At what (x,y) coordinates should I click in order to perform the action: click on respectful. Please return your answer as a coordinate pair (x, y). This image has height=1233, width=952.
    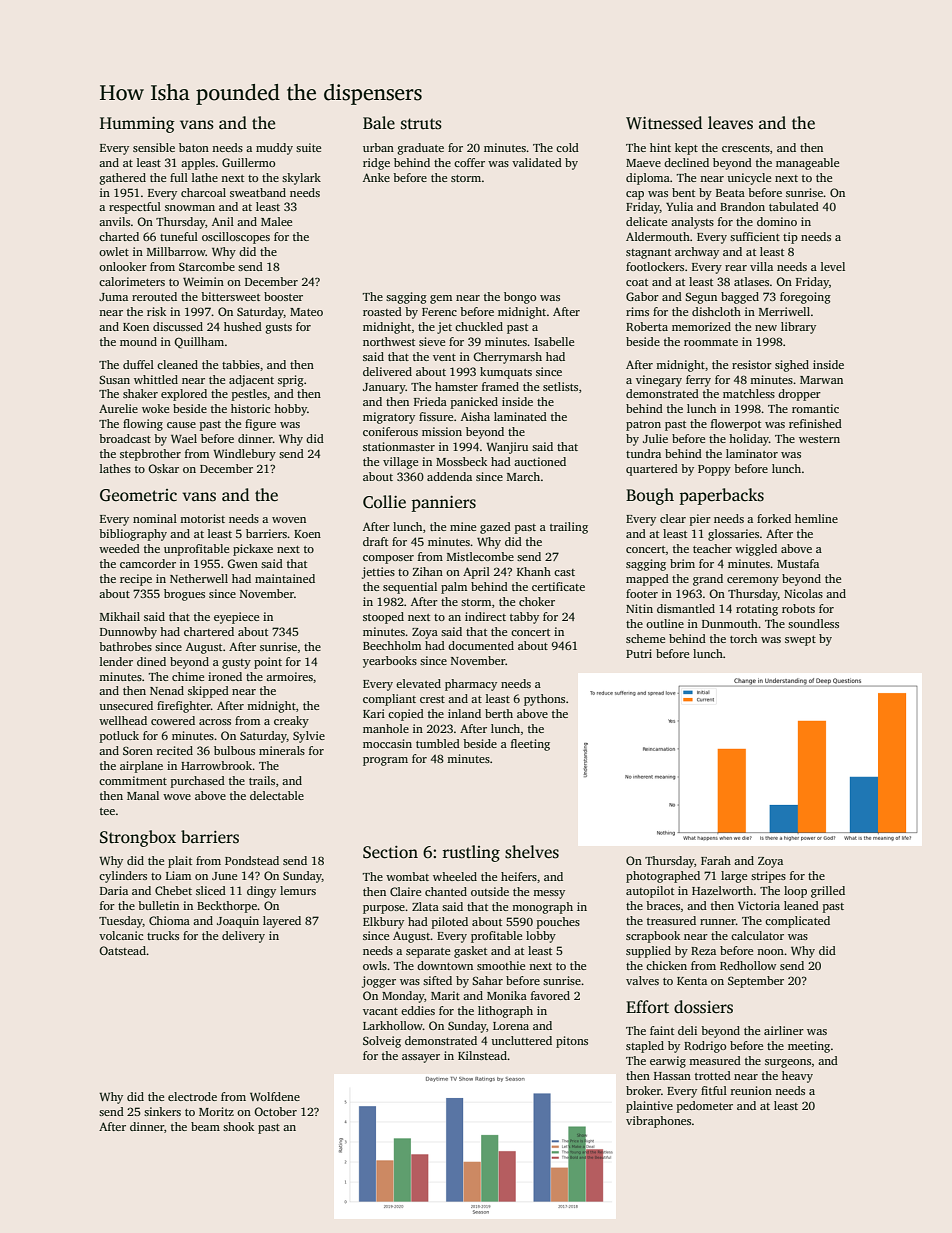
    Looking at the image, I should click on (135, 208).
